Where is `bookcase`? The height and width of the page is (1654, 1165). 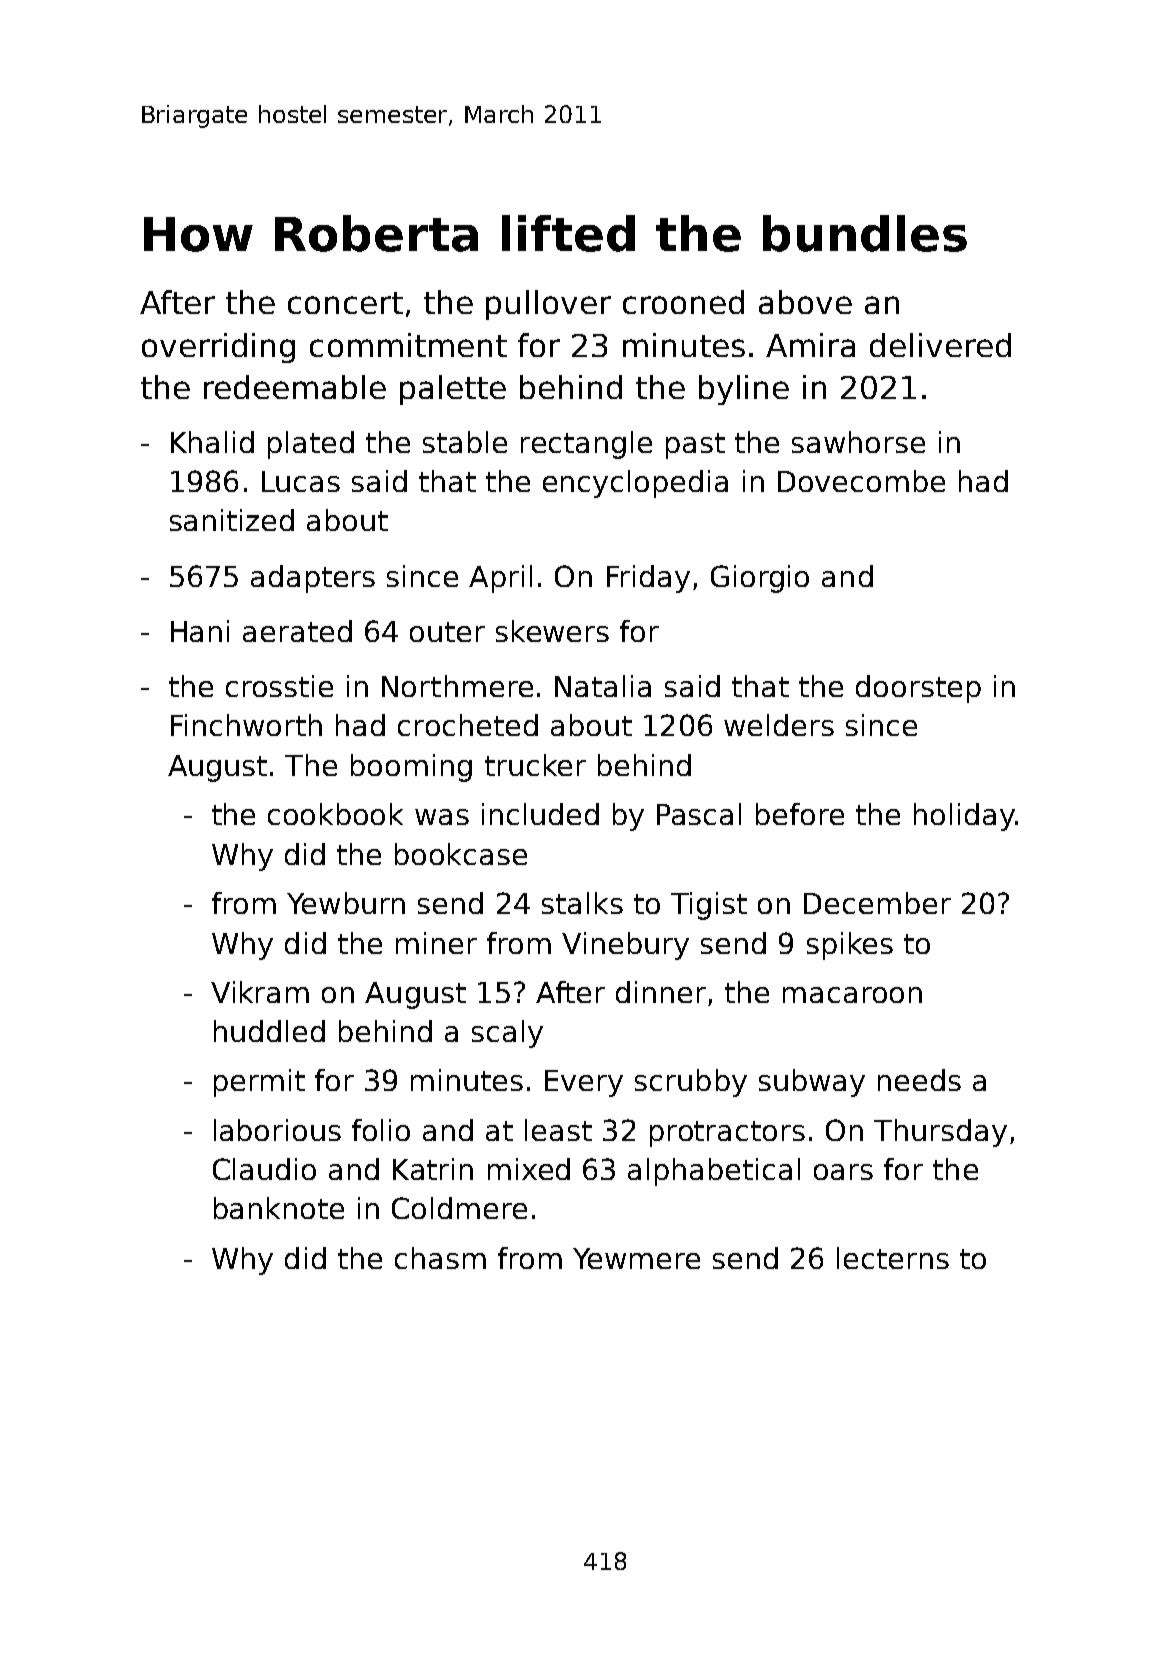 bookcase is located at coordinates (461, 854).
